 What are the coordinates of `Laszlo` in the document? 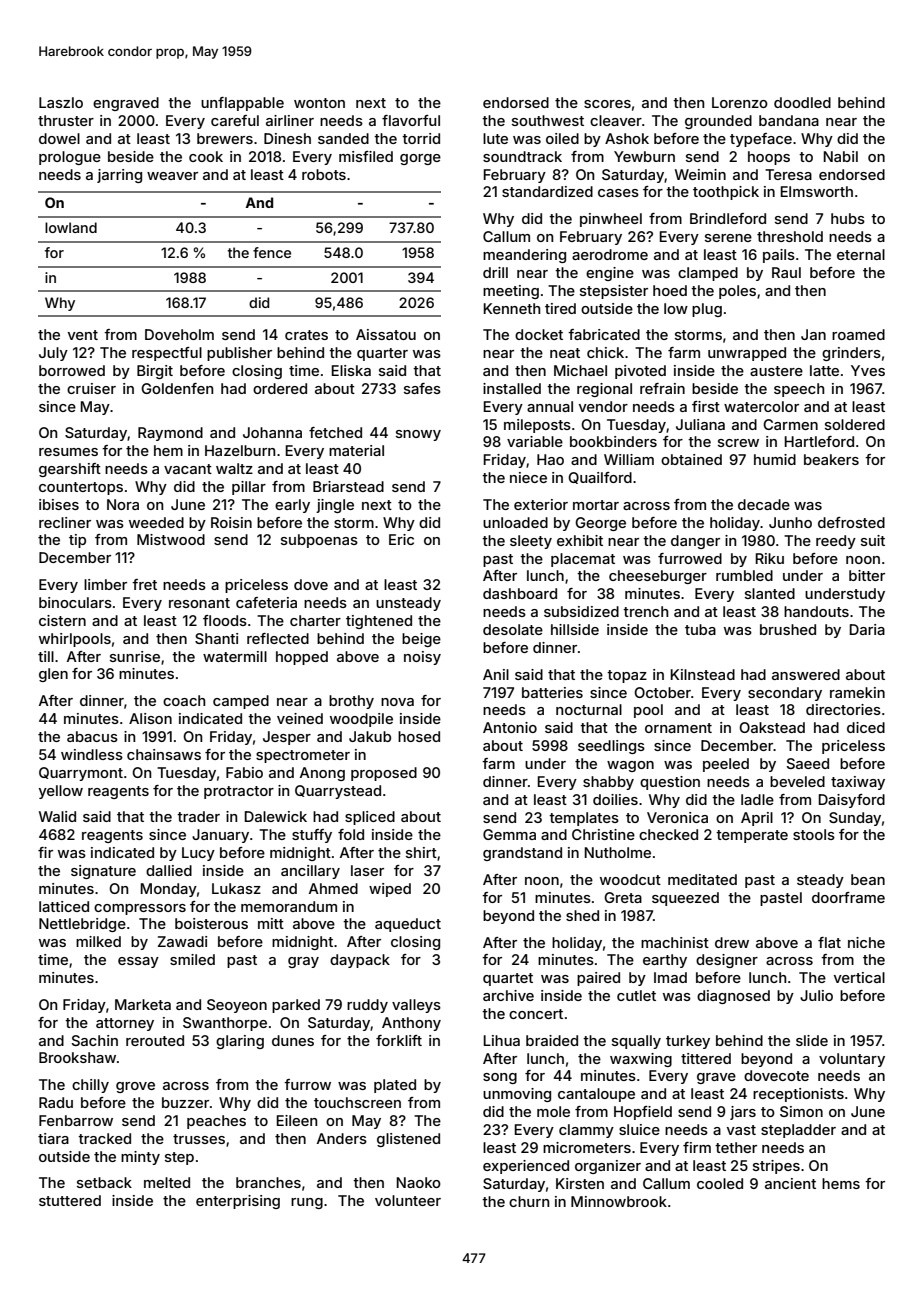 It's located at (61, 102).
